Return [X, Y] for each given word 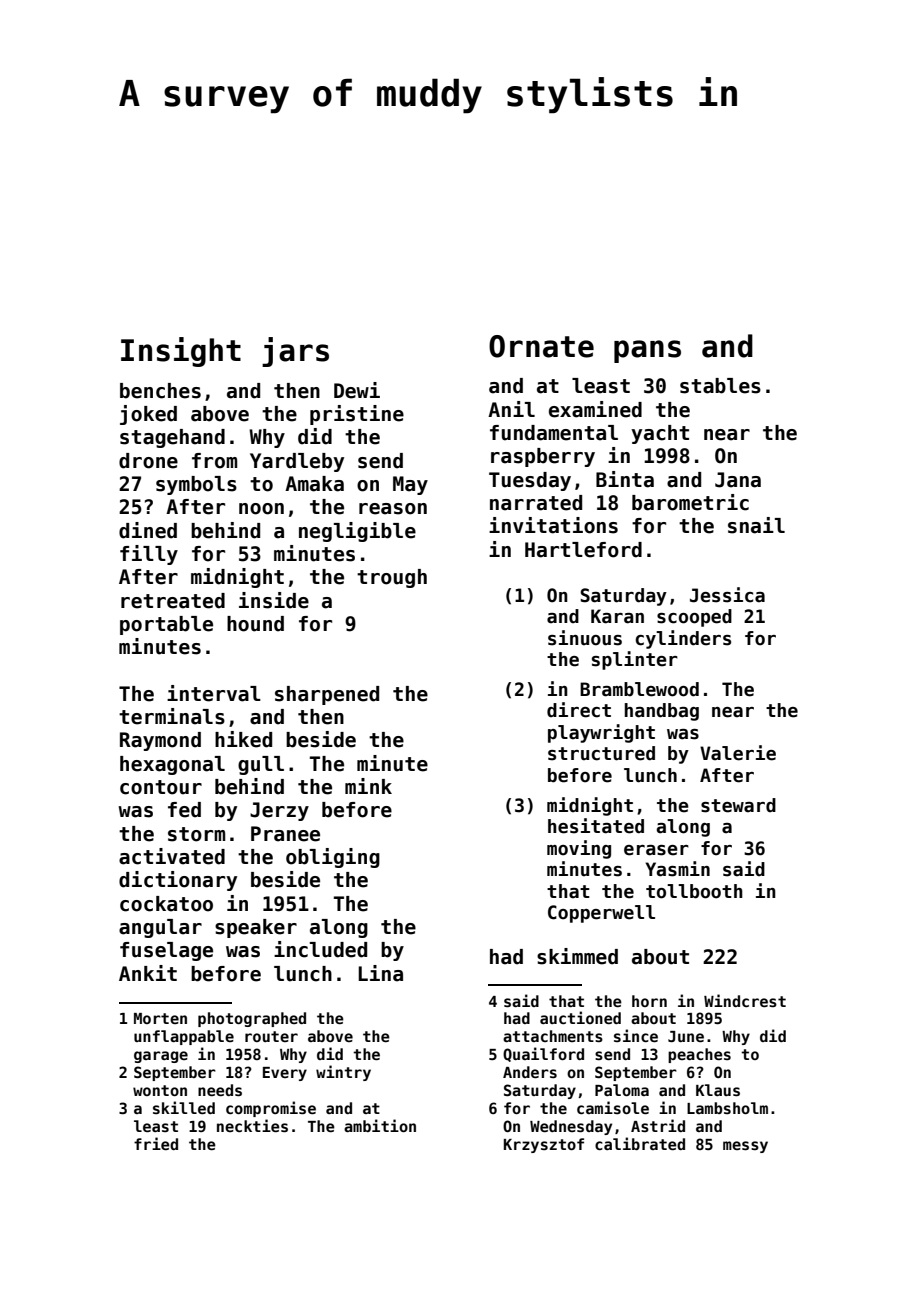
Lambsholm [727, 1108]
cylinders [683, 639]
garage [161, 1057]
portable [166, 625]
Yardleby [297, 462]
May [410, 485]
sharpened [327, 695]
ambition [380, 1125]
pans [647, 351]
